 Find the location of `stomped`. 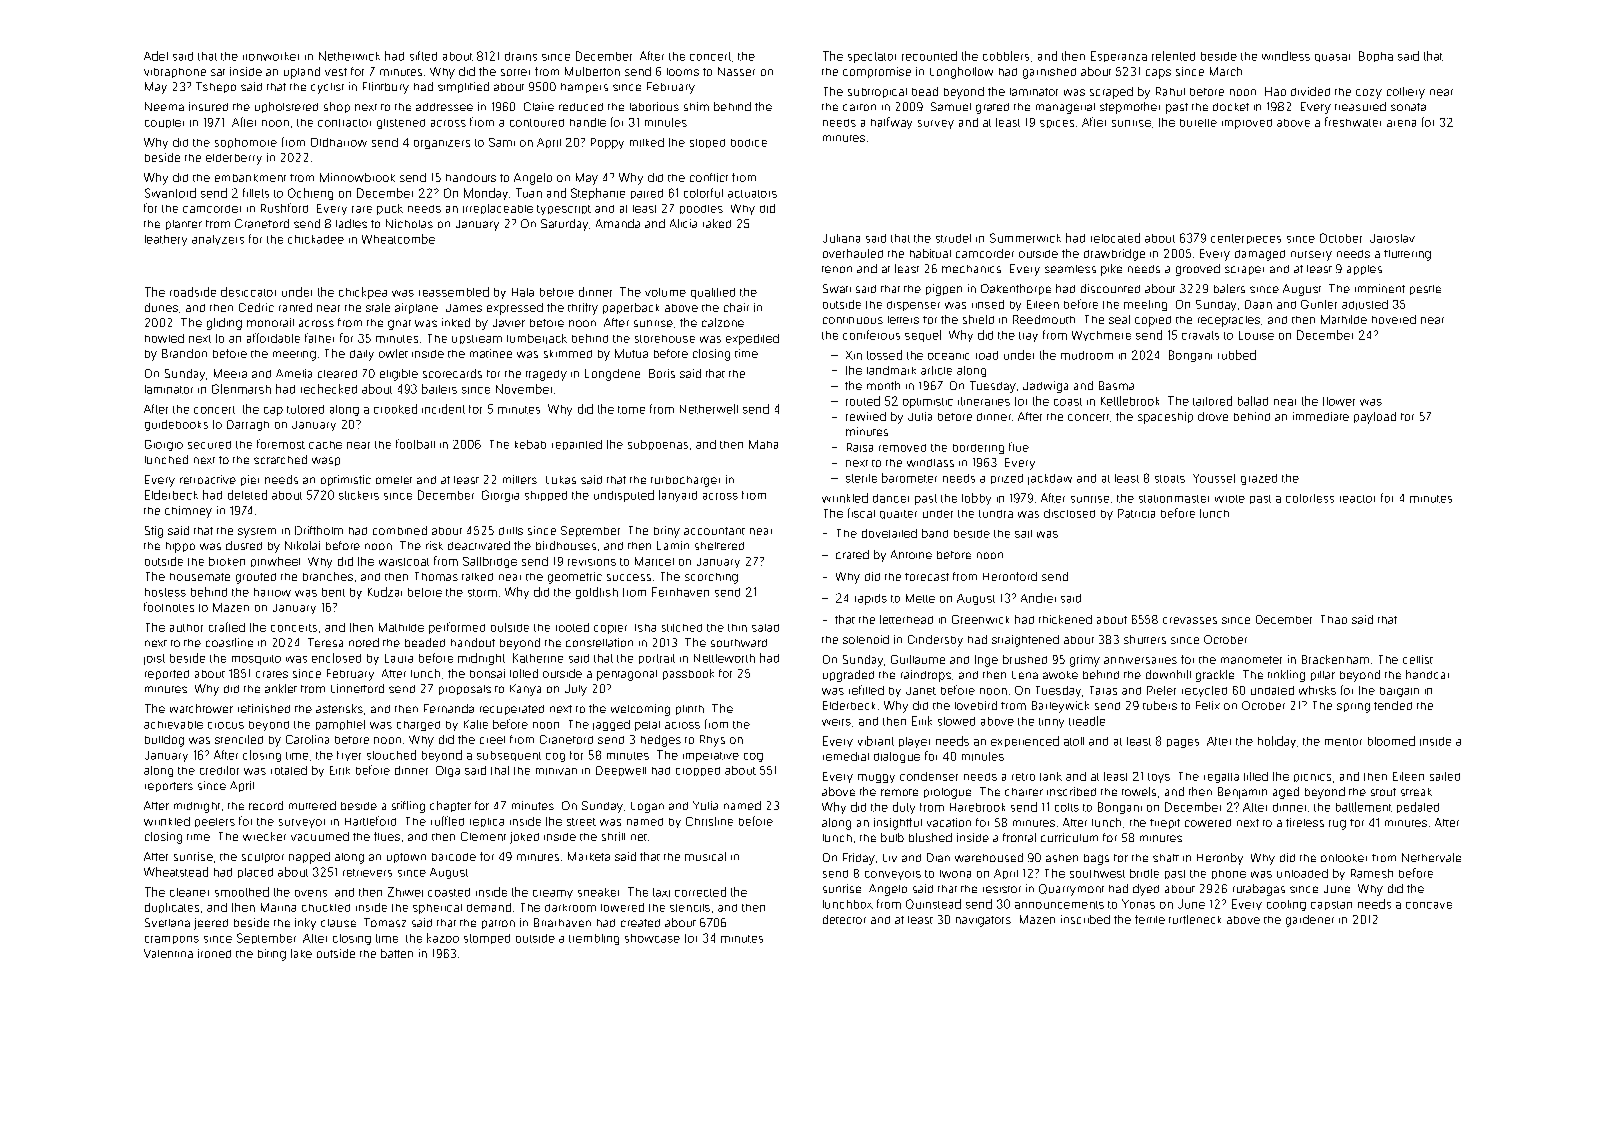

stomped is located at coordinates (487, 939).
